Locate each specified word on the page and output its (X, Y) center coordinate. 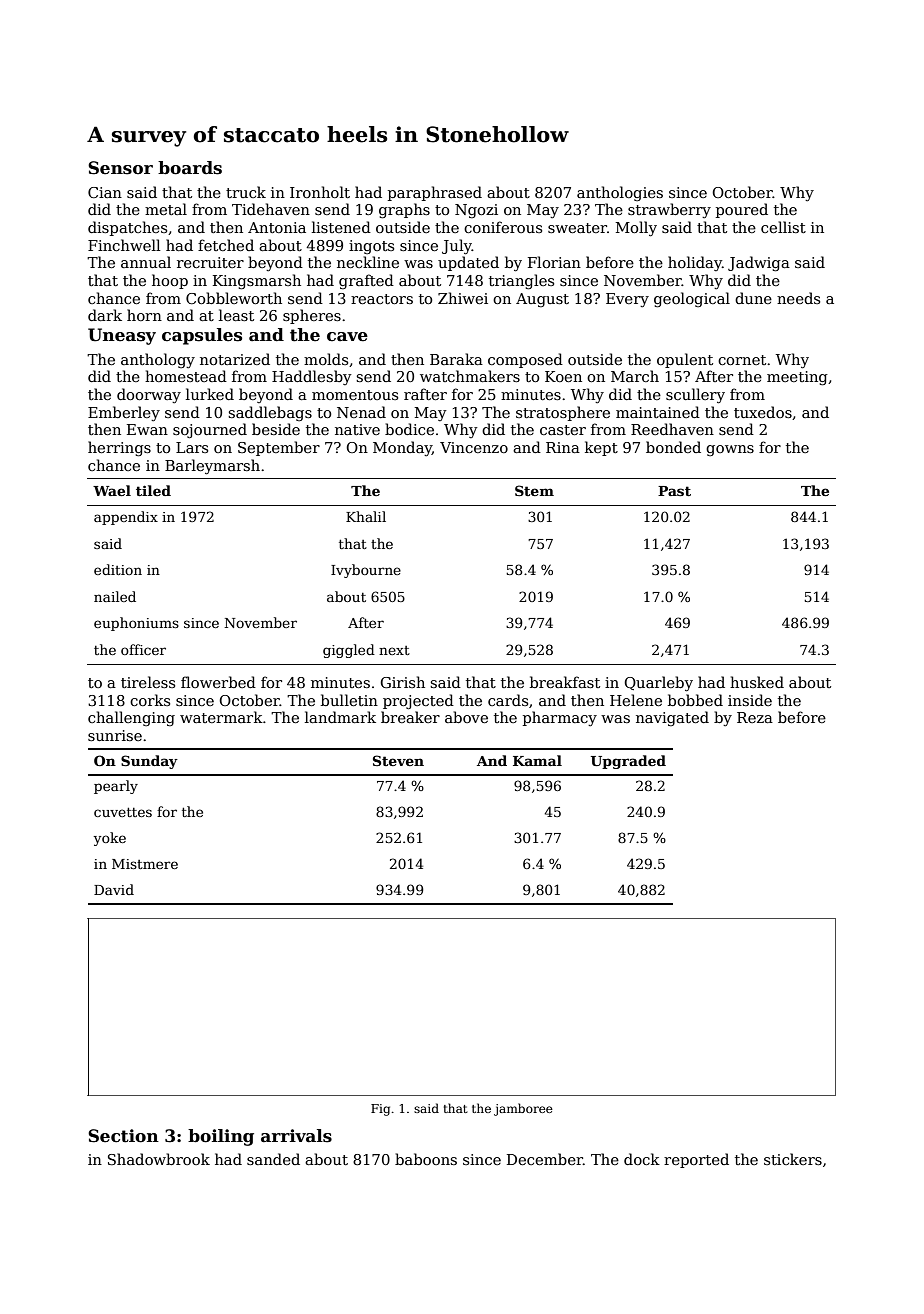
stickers (793, 1159)
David (114, 889)
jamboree (523, 1109)
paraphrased (435, 193)
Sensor (120, 168)
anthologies (620, 193)
